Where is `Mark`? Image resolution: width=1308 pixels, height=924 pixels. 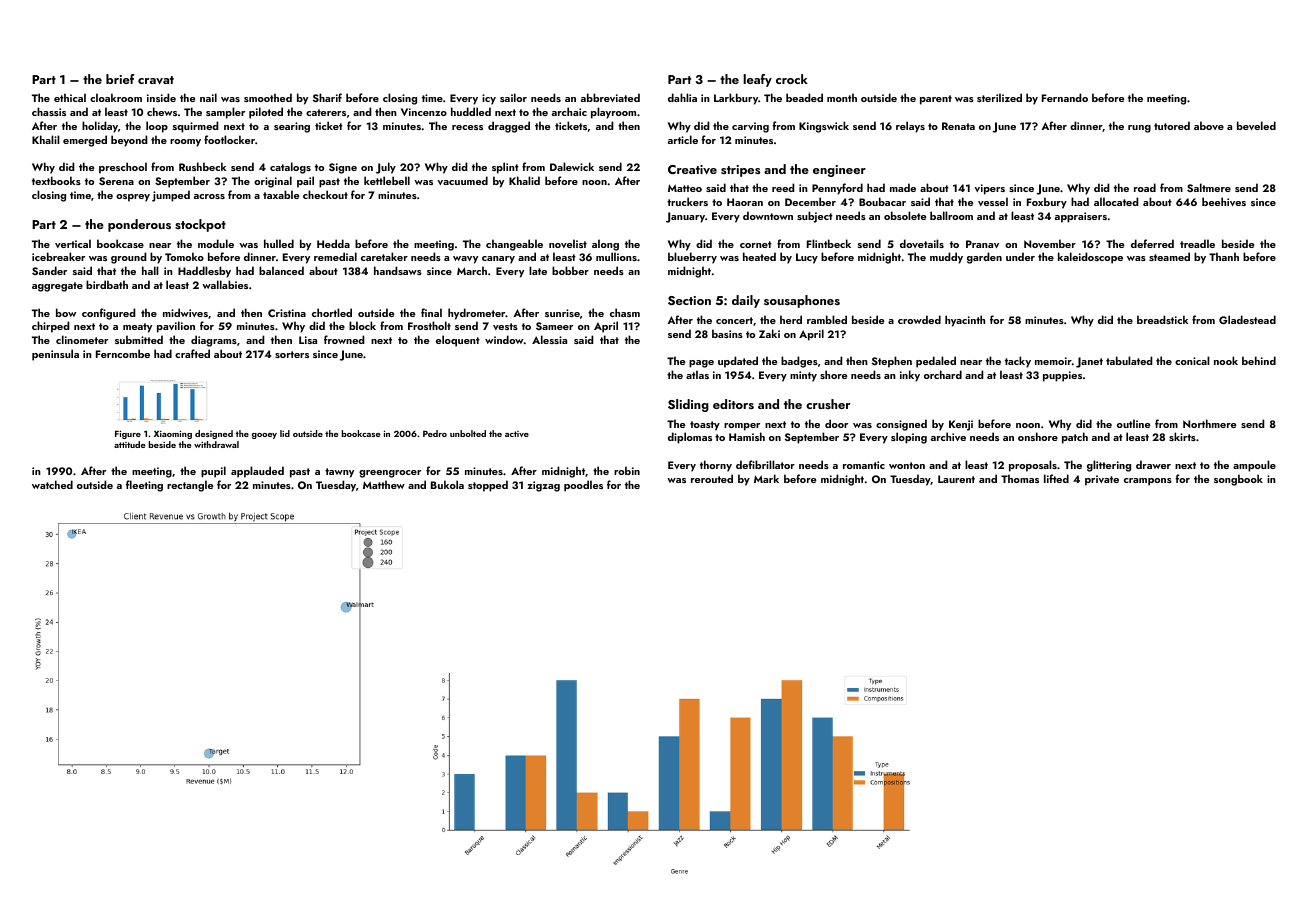 Mark is located at coordinates (766, 478).
